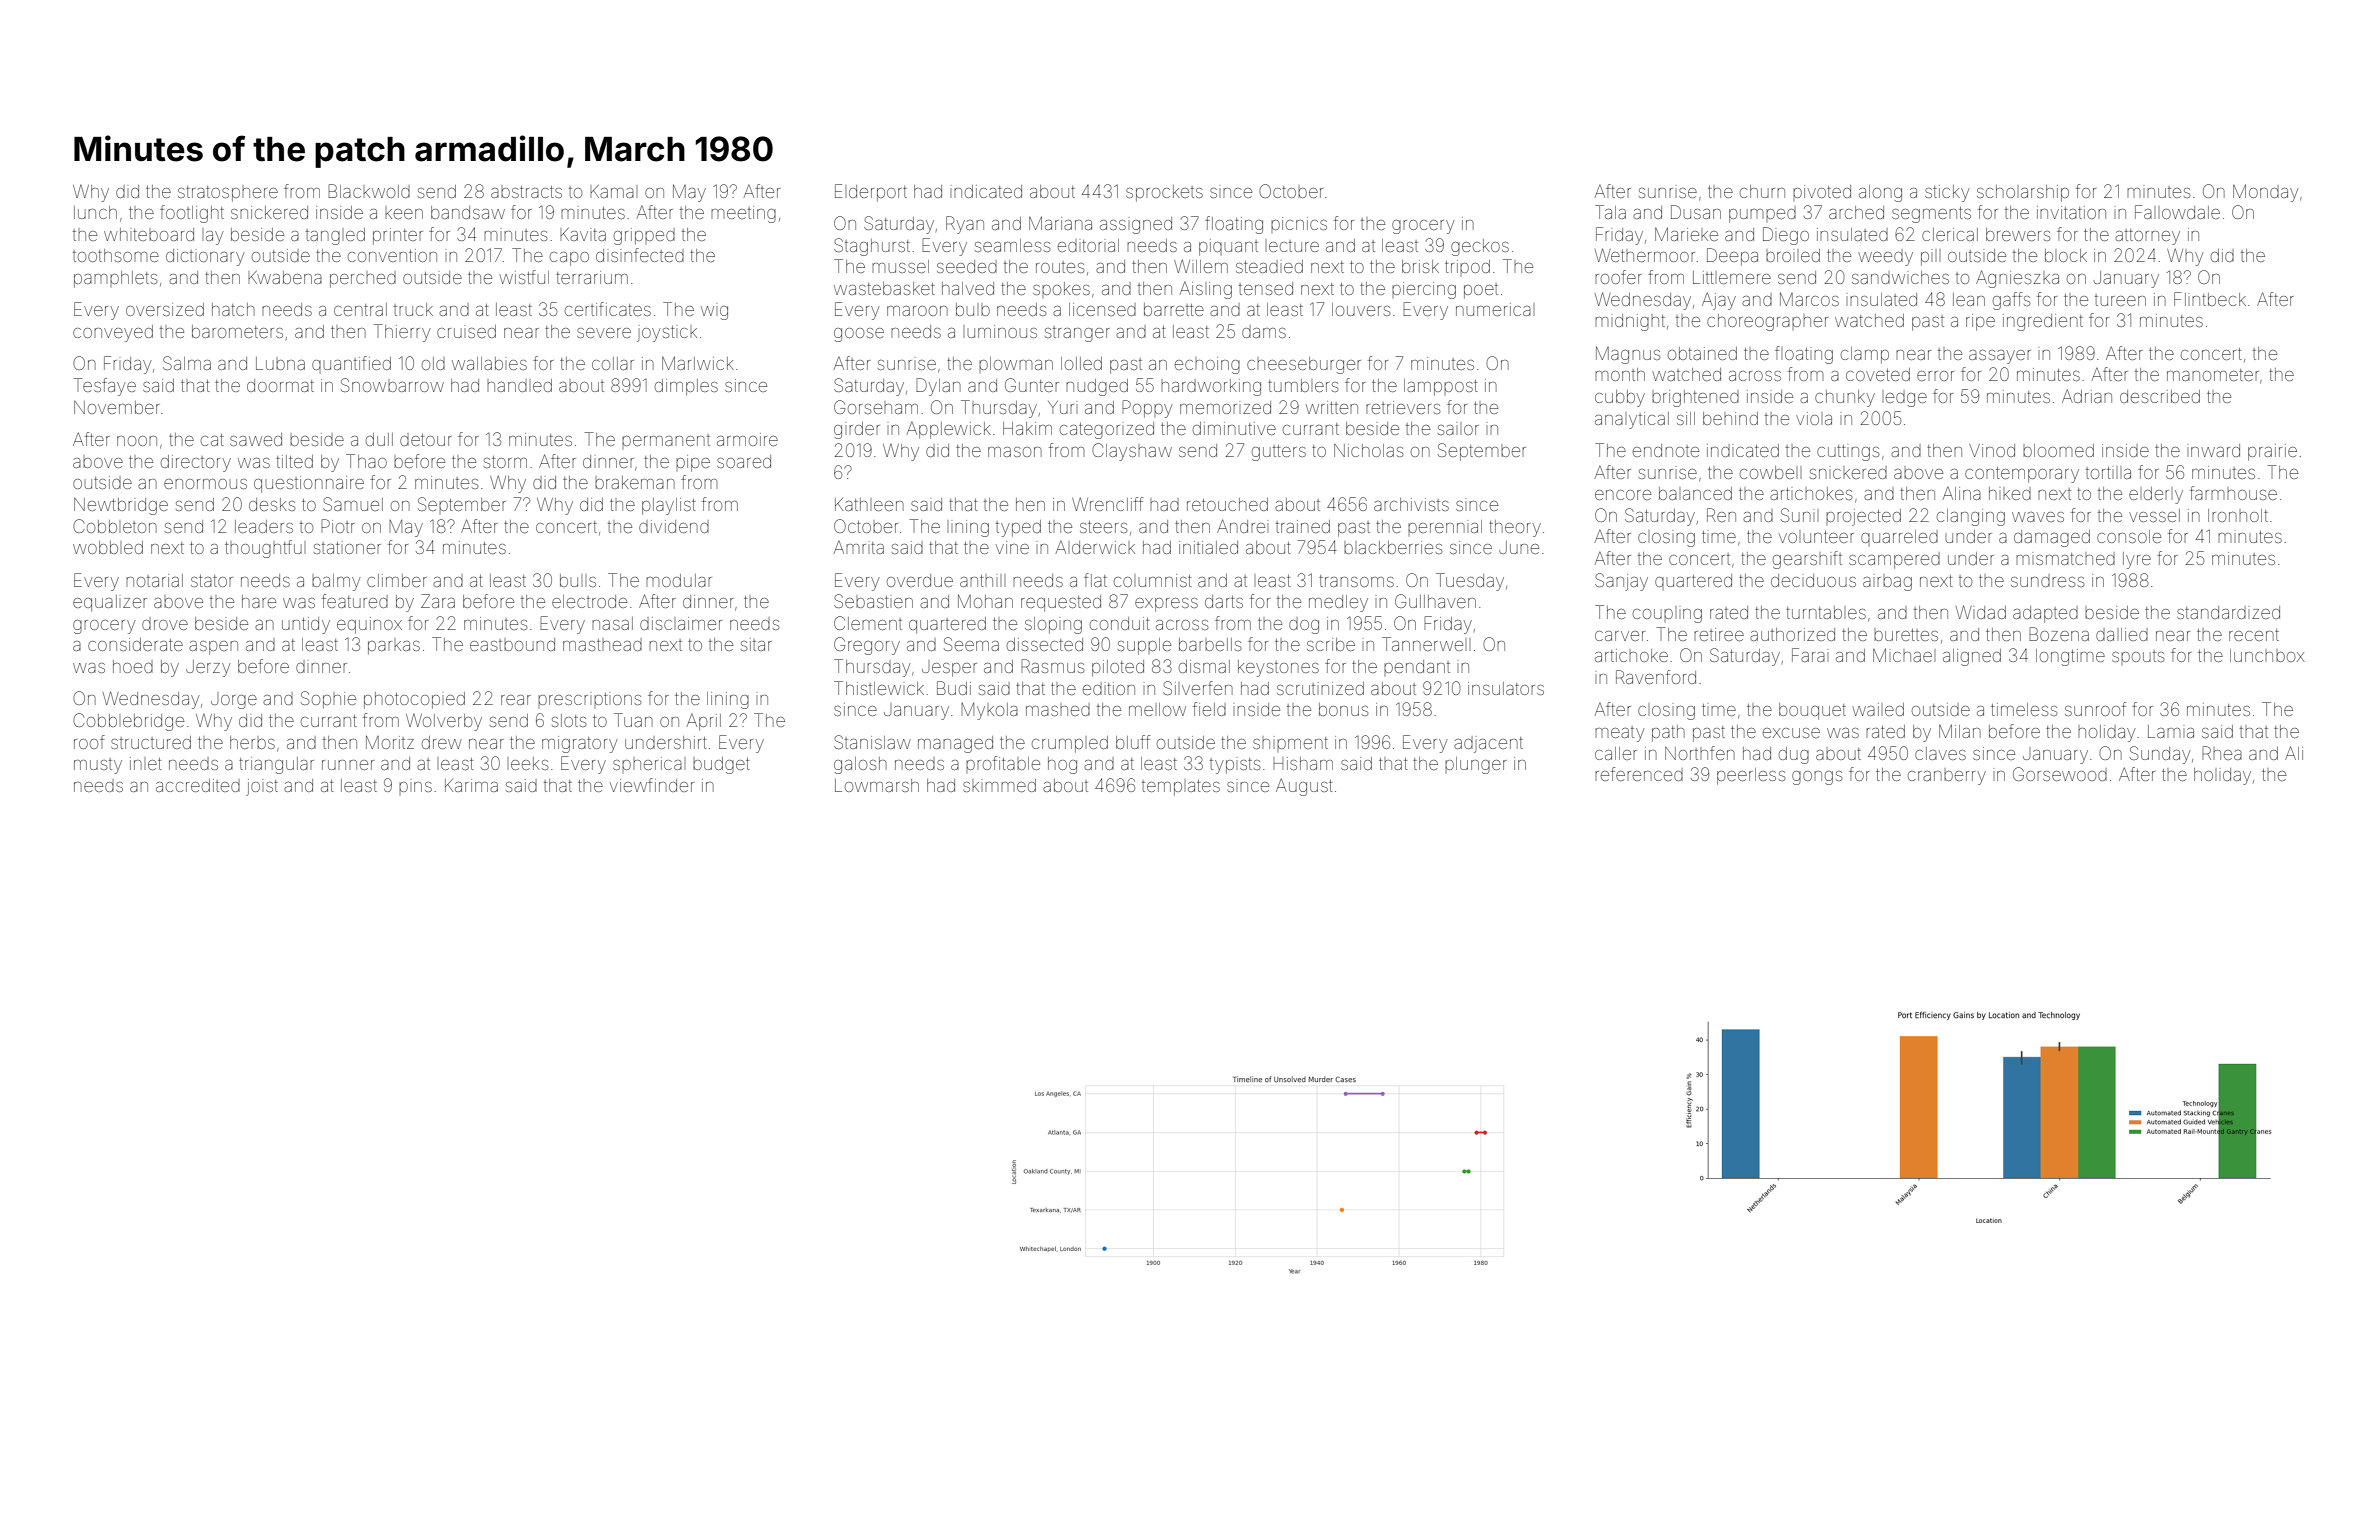 This screenshot has width=2380, height=1540. Describe the element at coordinates (1164, 193) in the screenshot. I see `sprockets` at that location.
